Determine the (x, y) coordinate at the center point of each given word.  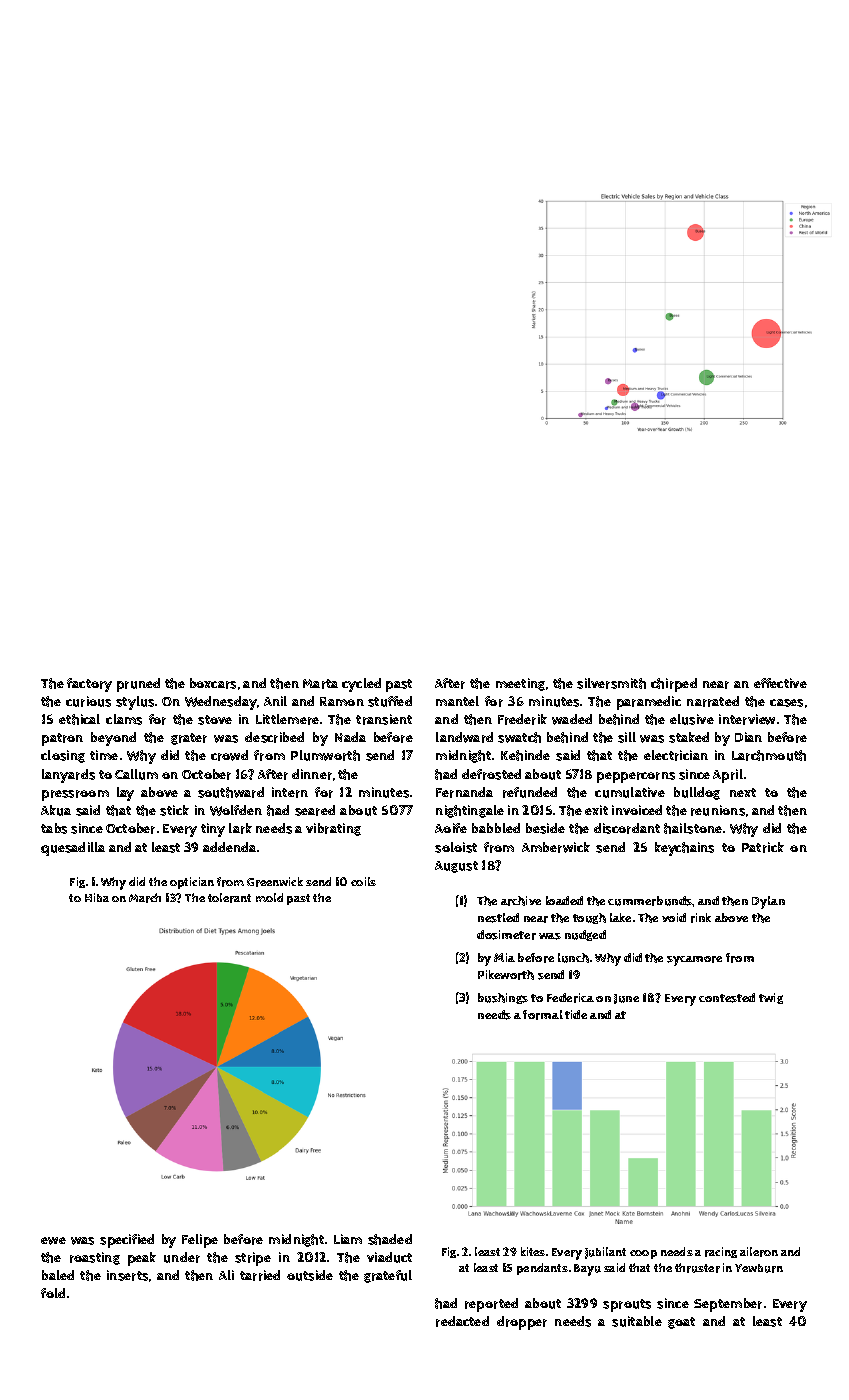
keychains (684, 849)
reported (491, 1305)
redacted (462, 1321)
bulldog (697, 793)
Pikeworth (506, 975)
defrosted (491, 774)
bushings (503, 998)
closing (63, 756)
